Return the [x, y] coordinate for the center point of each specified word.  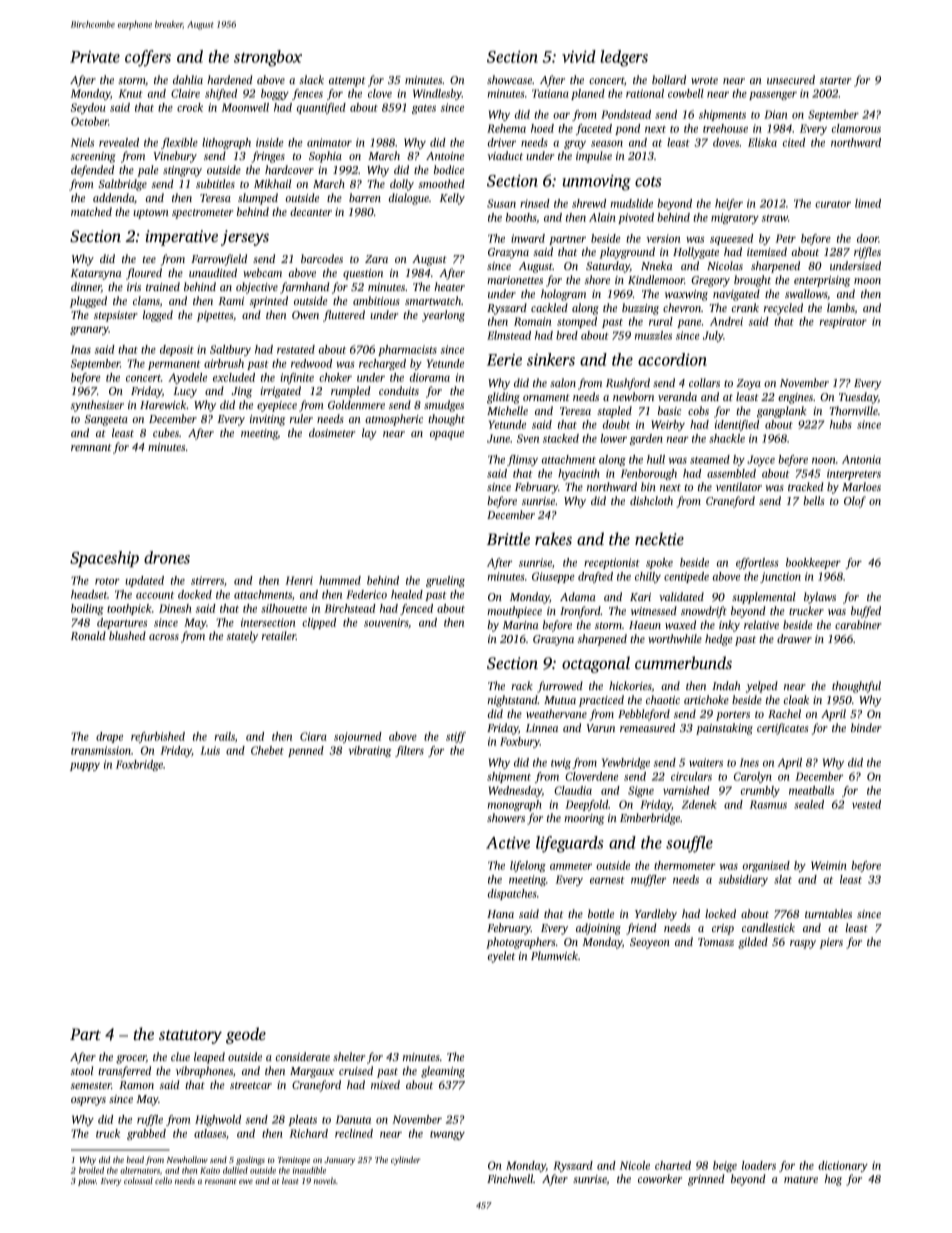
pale [148, 171]
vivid [579, 56]
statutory [190, 1037]
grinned [706, 1180]
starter [835, 80]
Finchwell [510, 1178]
